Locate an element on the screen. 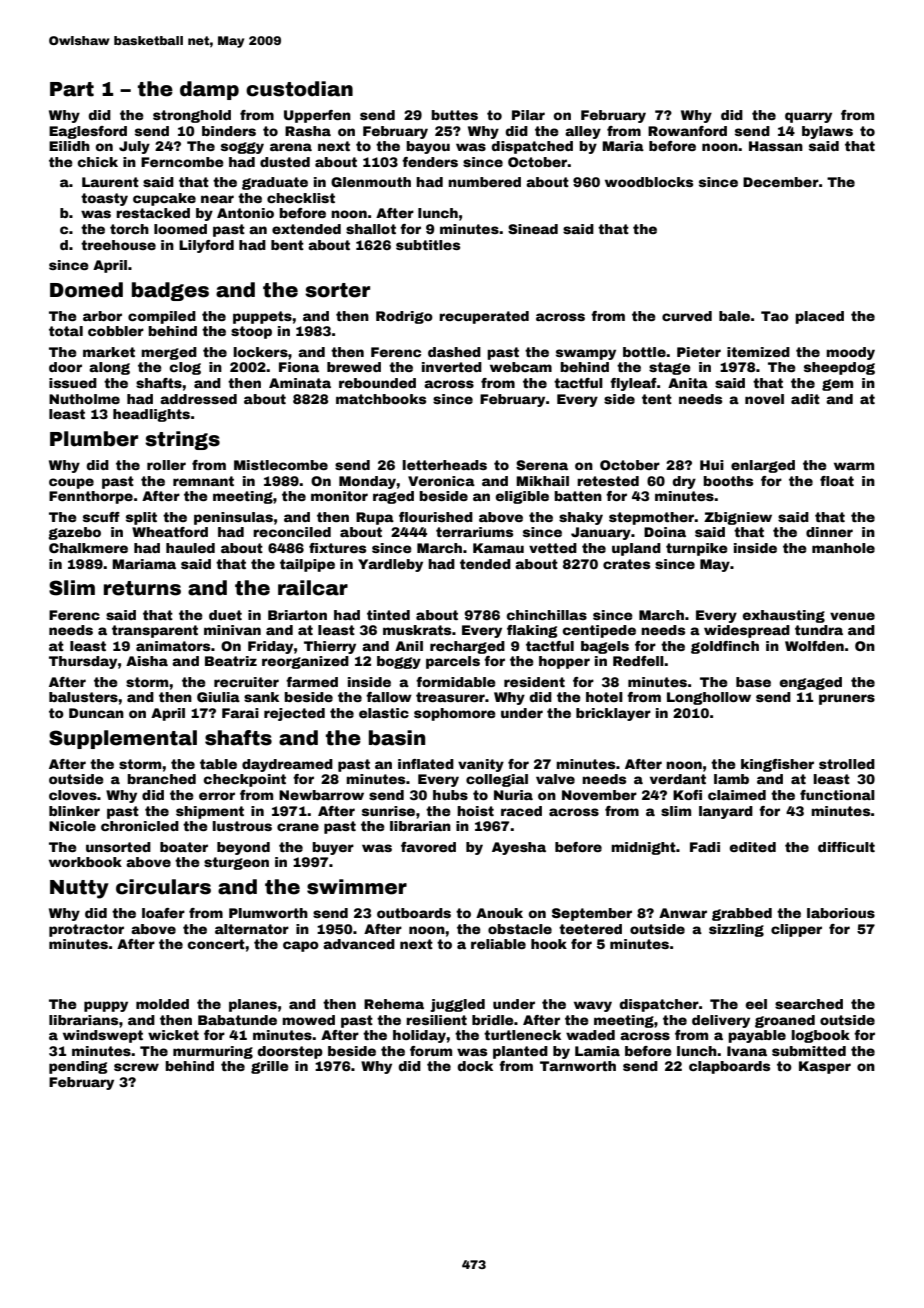 The image size is (924, 1308). screw is located at coordinates (136, 1067).
